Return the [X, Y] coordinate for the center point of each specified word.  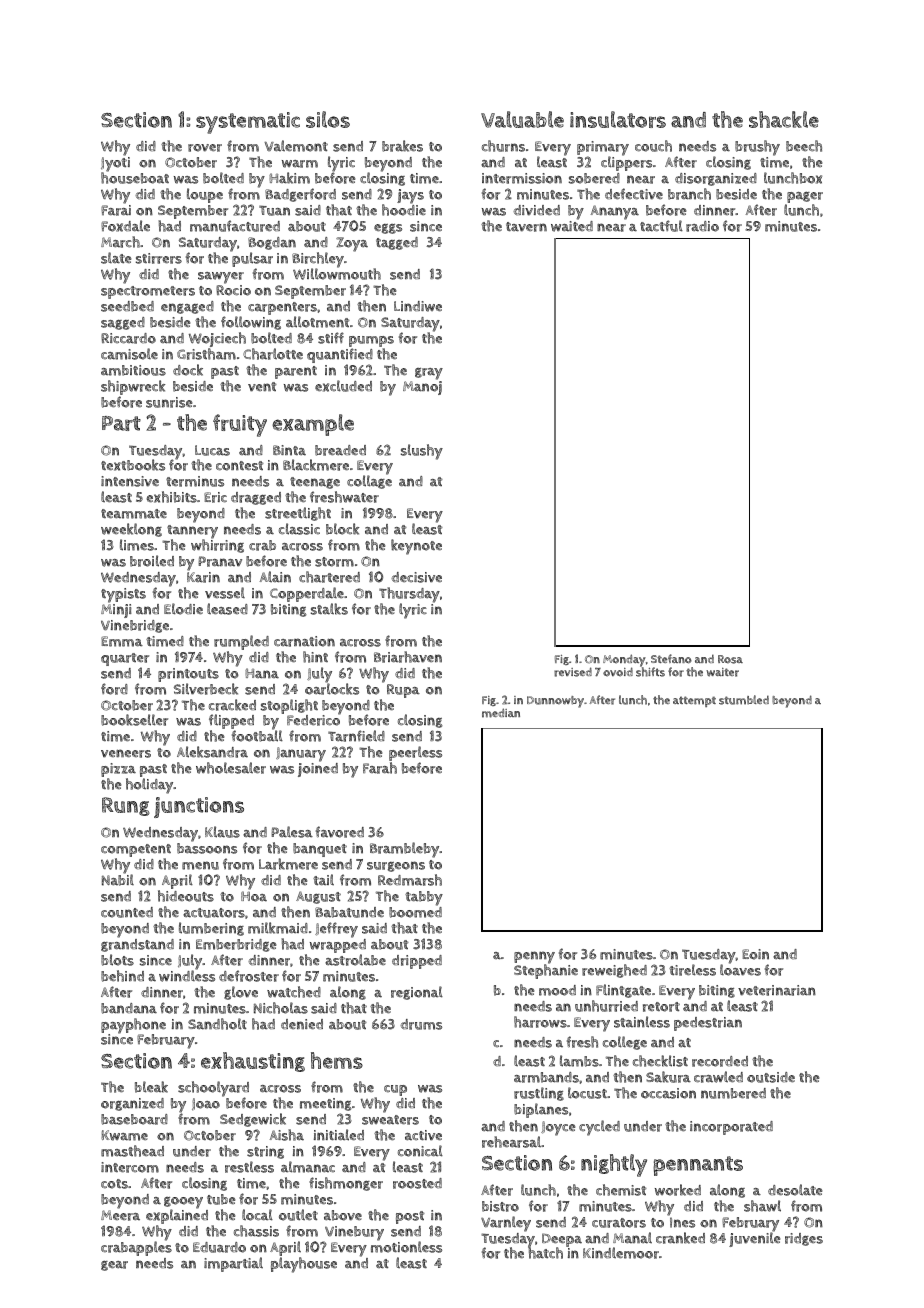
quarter [125, 659]
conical [420, 1151]
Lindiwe [418, 306]
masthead [132, 1151]
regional [417, 993]
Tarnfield [356, 736]
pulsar [252, 259]
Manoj [422, 388]
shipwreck [133, 387]
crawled [718, 1077]
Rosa [730, 659]
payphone [133, 1026]
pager [805, 197]
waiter [722, 672]
